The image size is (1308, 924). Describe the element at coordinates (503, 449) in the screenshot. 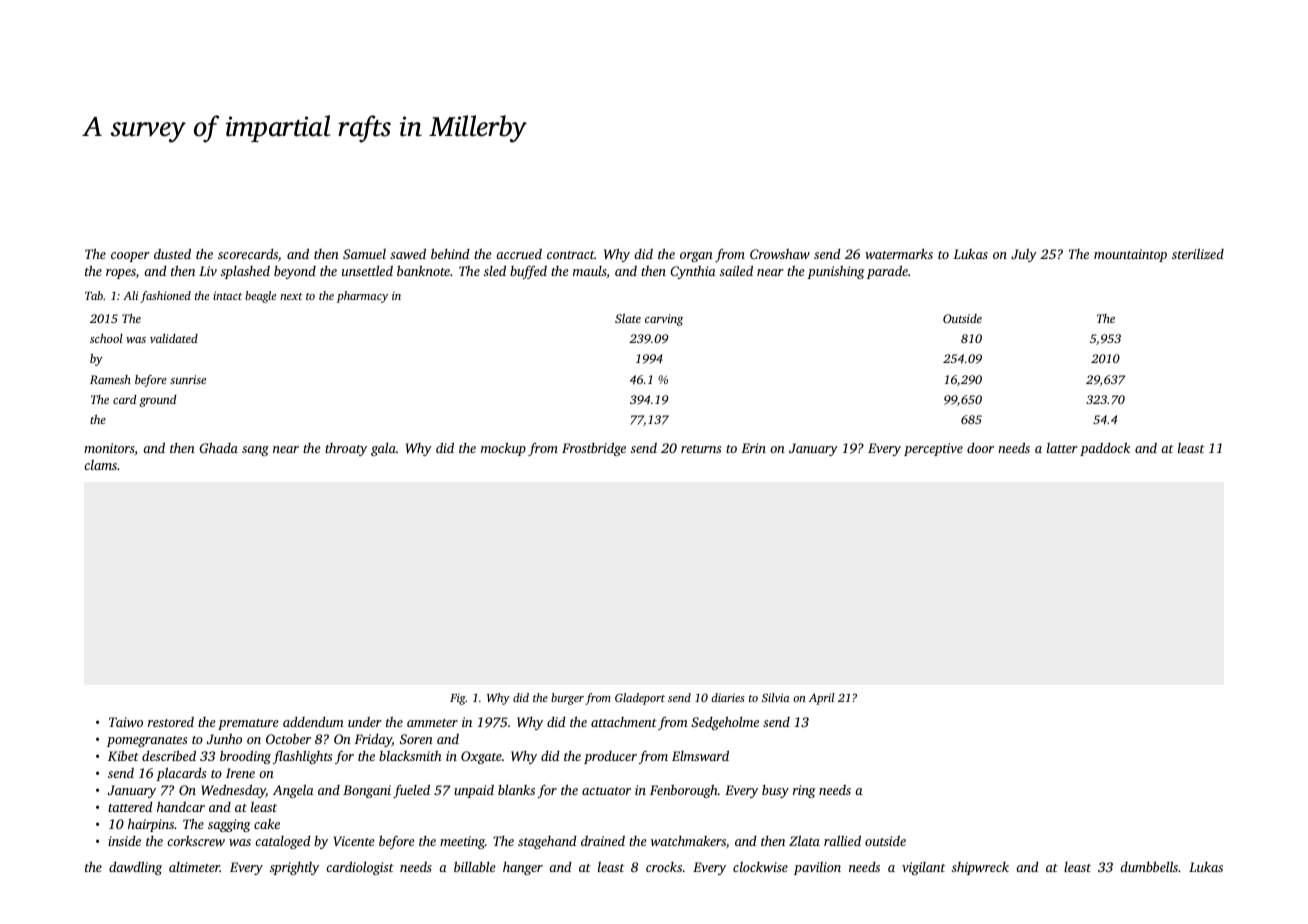

I see `mockup` at that location.
